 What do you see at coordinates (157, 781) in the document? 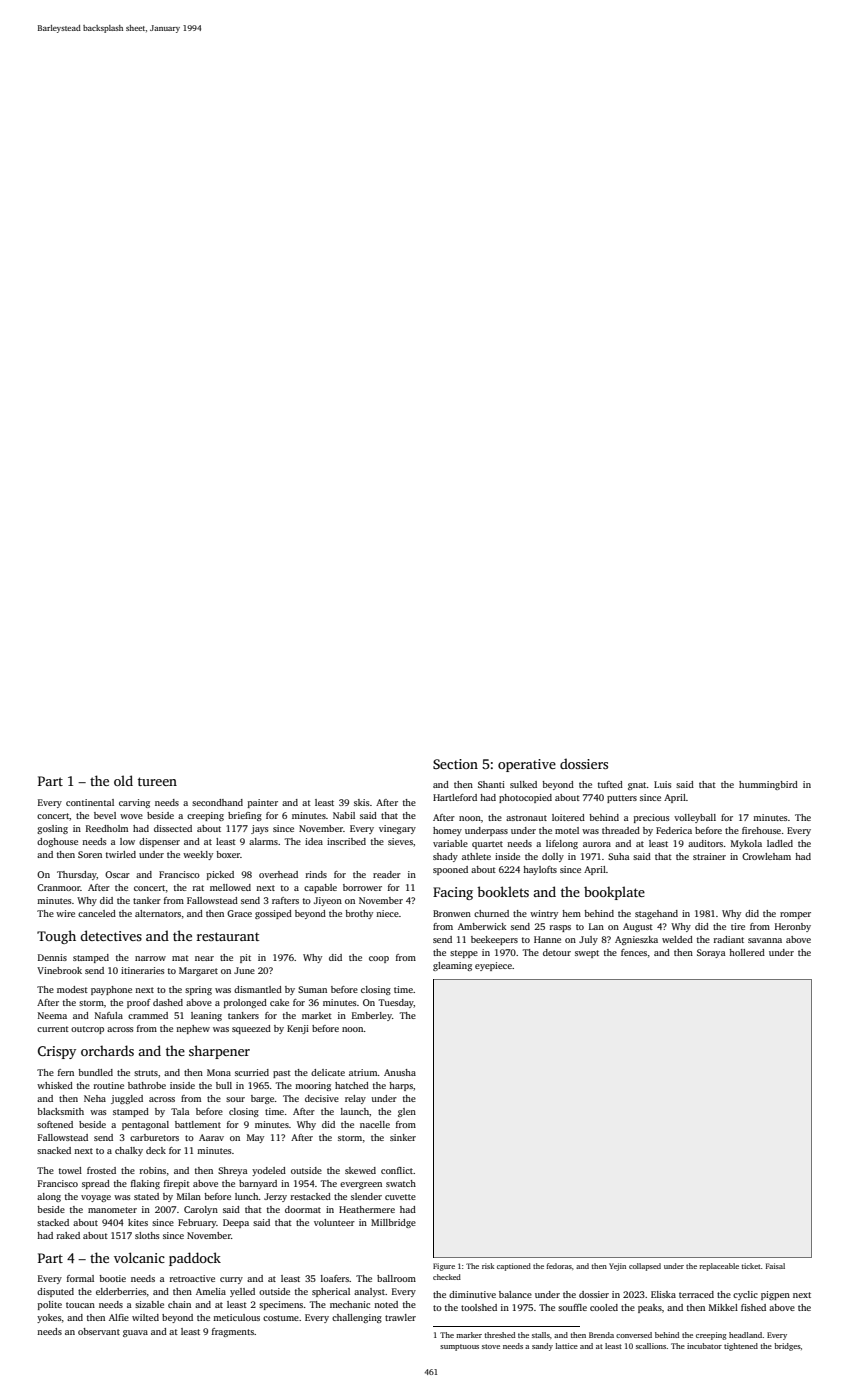
I see `tureen` at bounding box center [157, 781].
